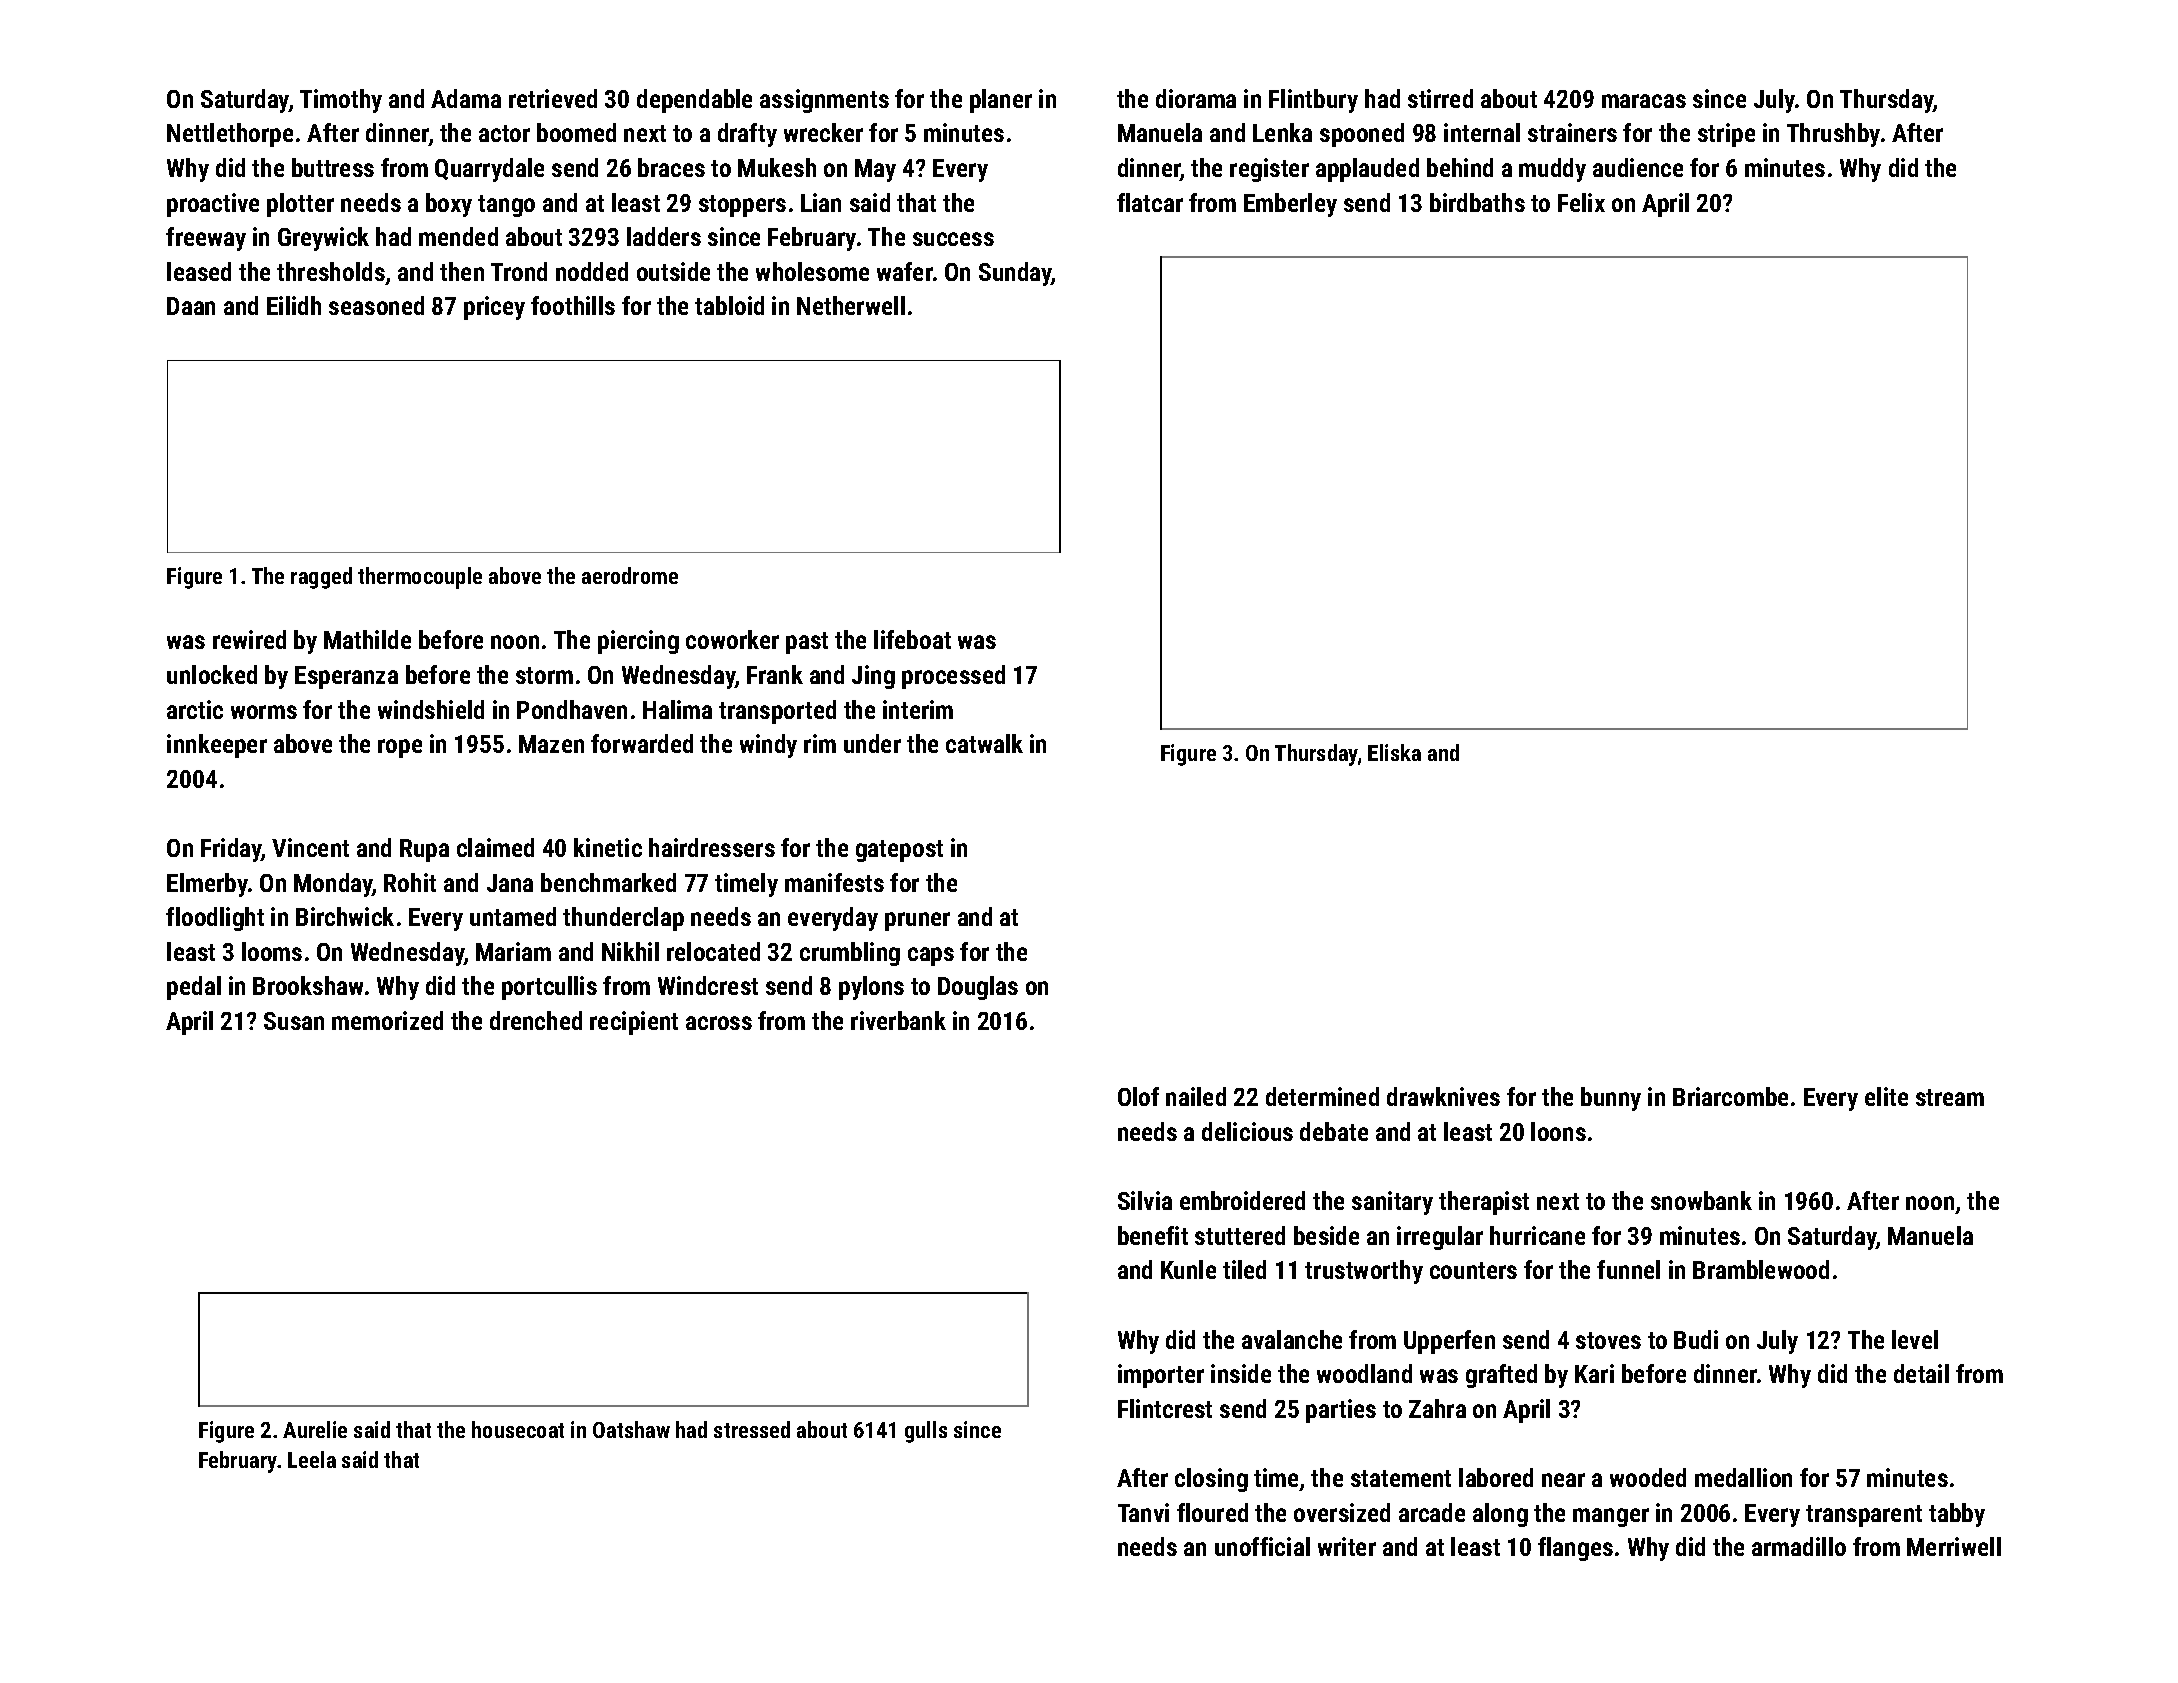 Image resolution: width=2178 pixels, height=1683 pixels. Describe the element at coordinates (1833, 135) in the image. I see `Thrushby` at that location.
